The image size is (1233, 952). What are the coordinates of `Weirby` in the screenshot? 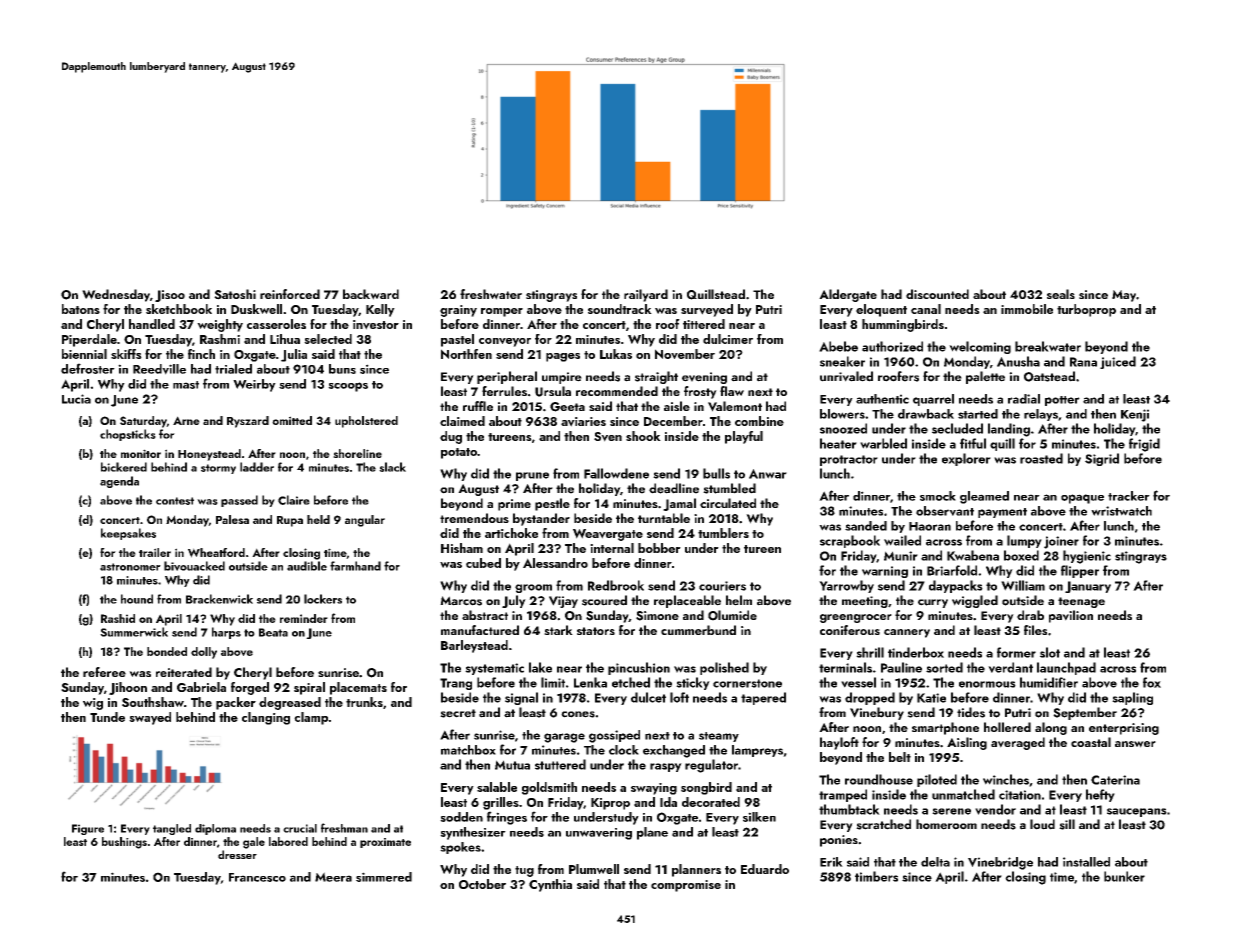 It's located at (254, 385).
